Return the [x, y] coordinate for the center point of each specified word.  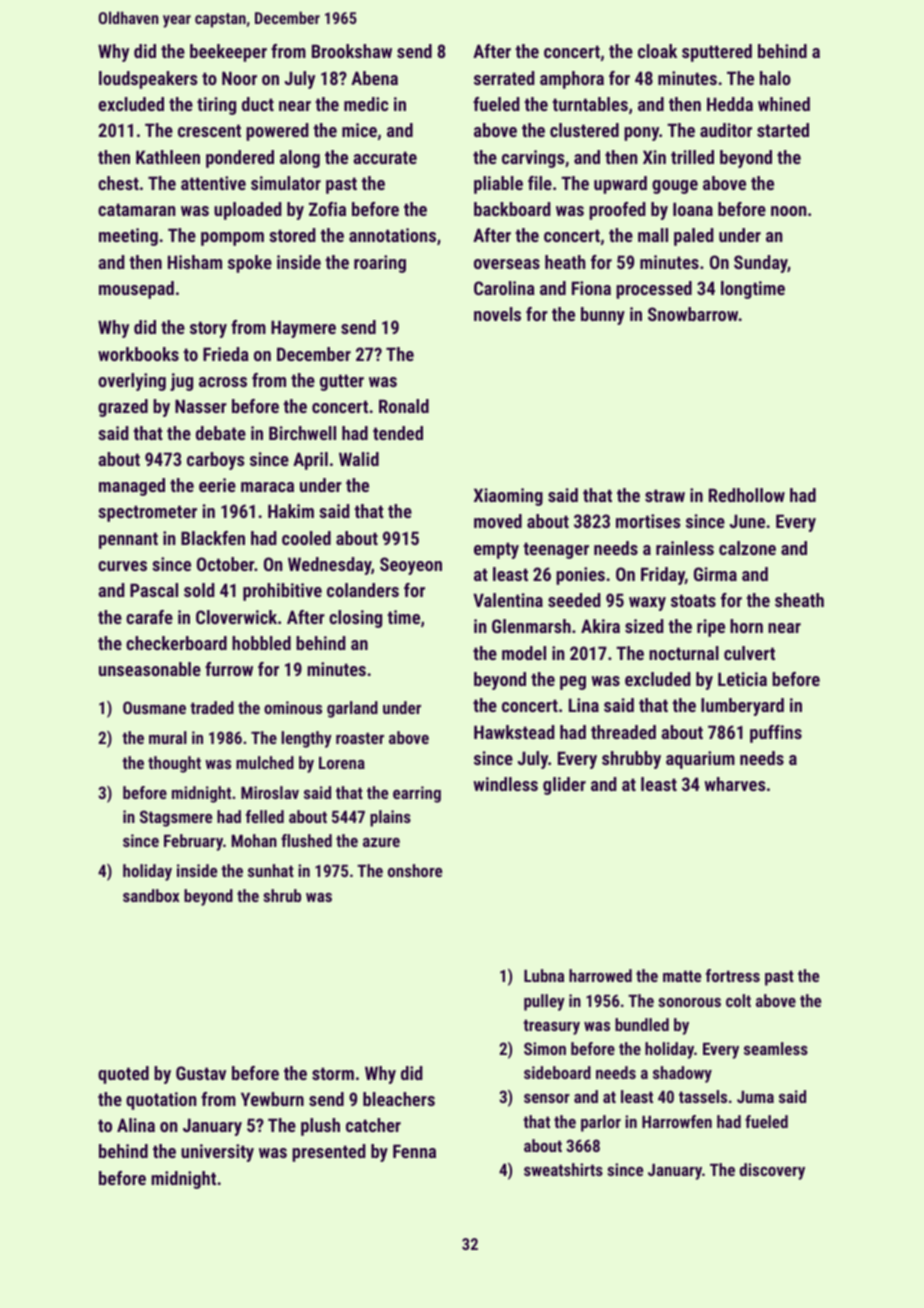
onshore [415, 870]
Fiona [591, 288]
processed [654, 290]
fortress [733, 975]
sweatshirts [563, 1169]
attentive [213, 183]
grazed [123, 408]
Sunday [761, 264]
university [217, 1153]
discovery [772, 1171]
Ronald [404, 406]
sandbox [151, 895]
